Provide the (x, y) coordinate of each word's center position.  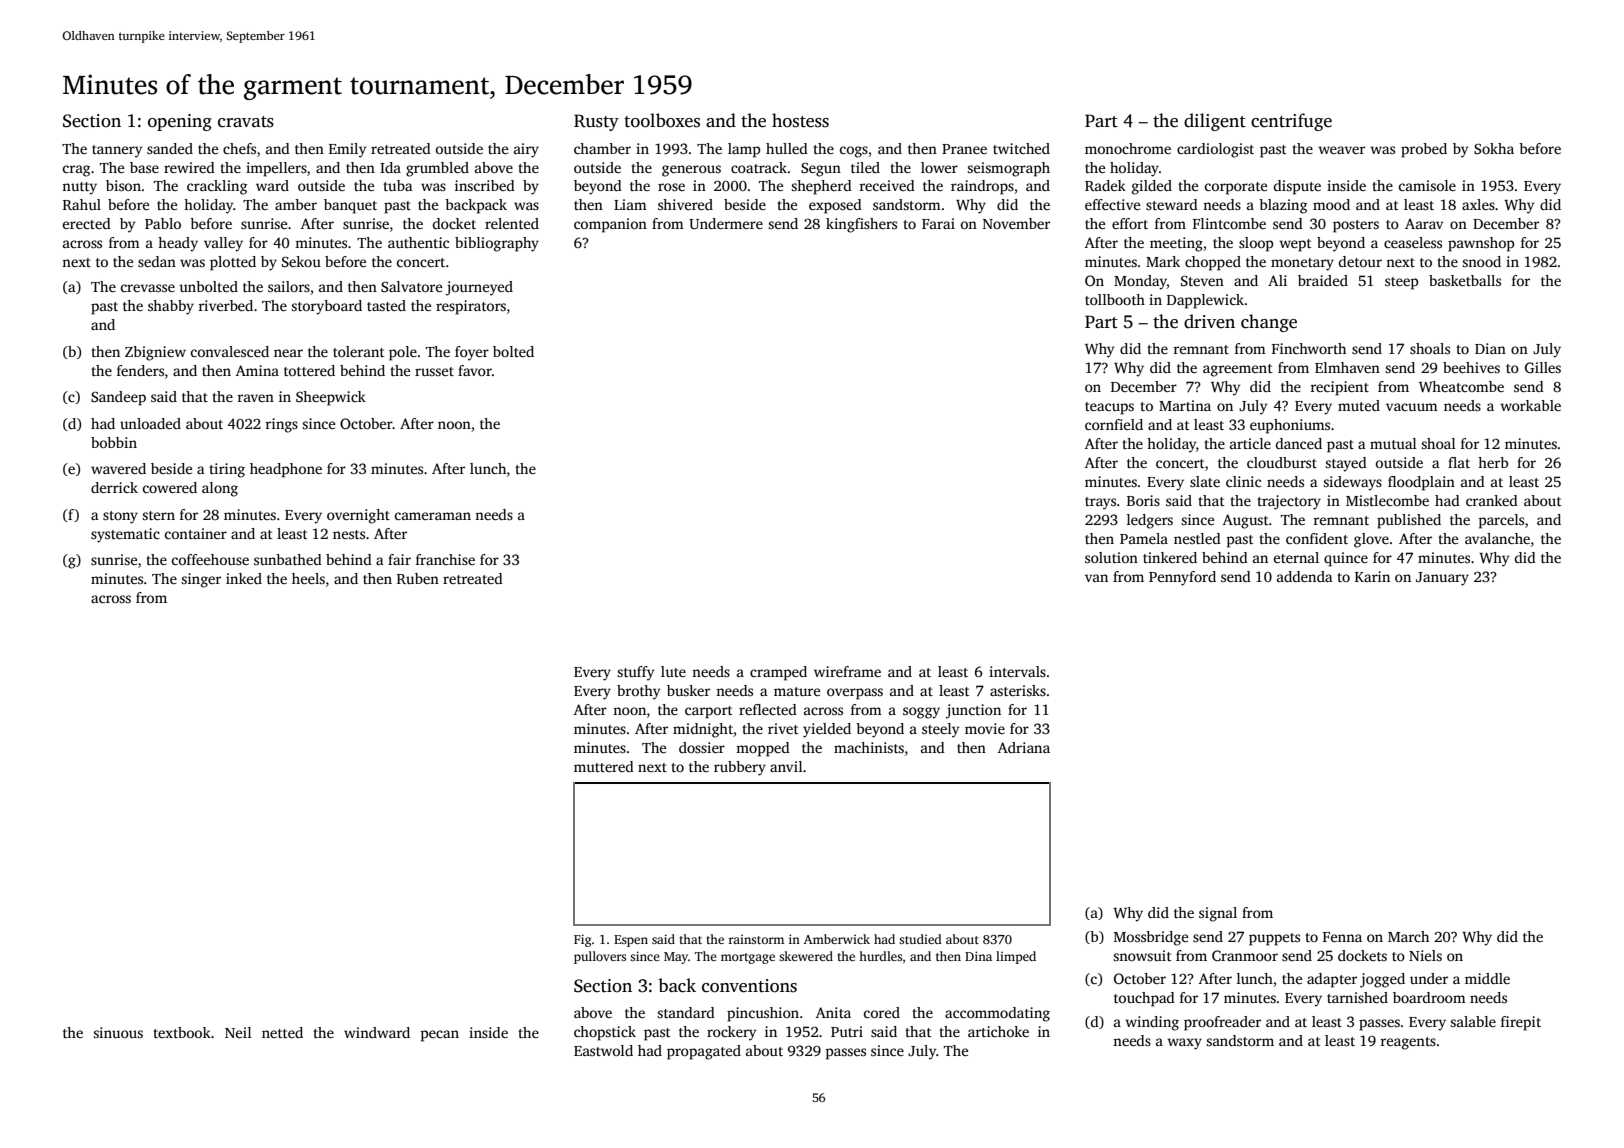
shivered (685, 204)
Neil (238, 1032)
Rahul (82, 204)
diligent (1215, 122)
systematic (125, 535)
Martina (1185, 405)
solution (1111, 557)
